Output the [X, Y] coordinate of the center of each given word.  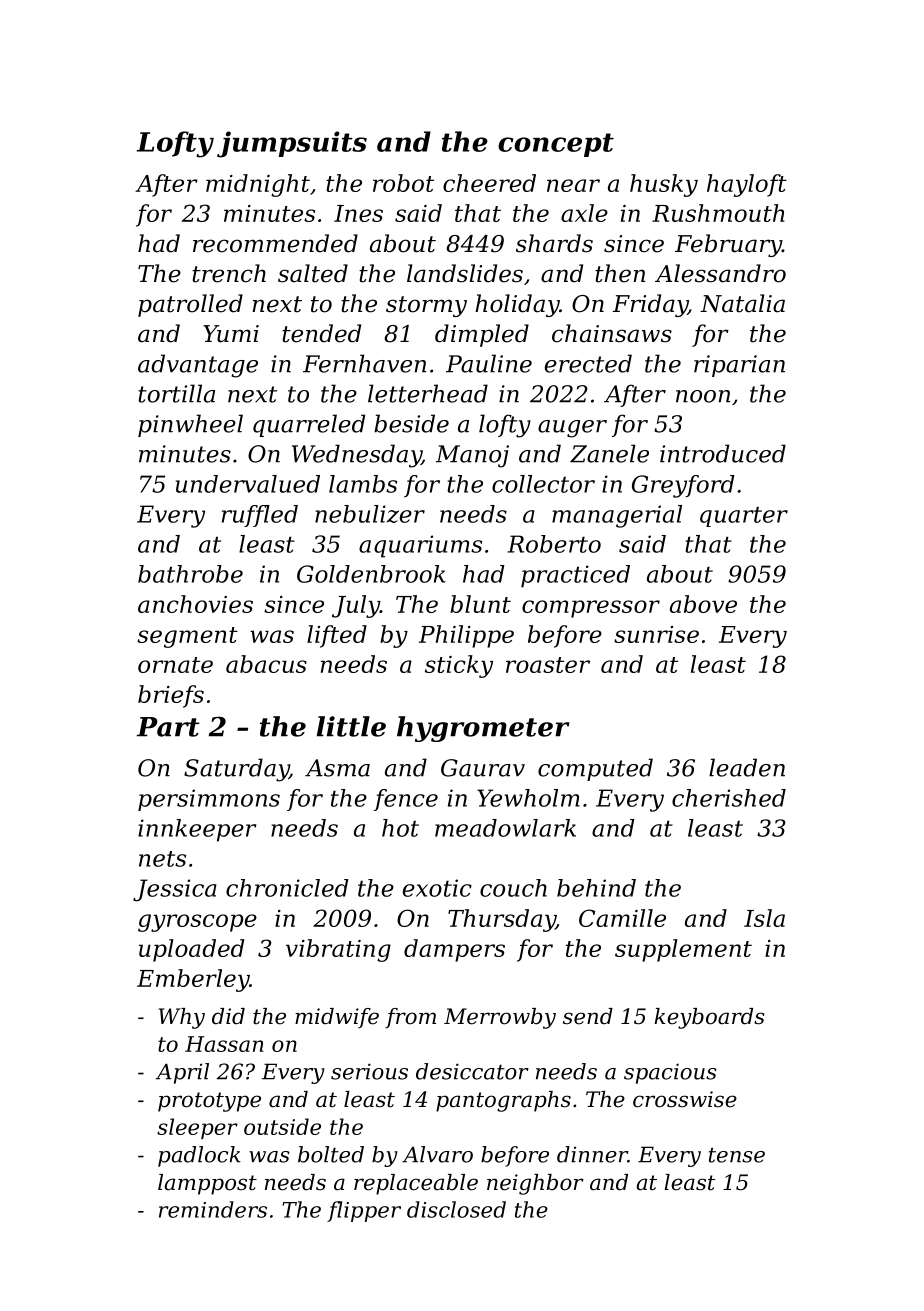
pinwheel [190, 425]
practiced [575, 576]
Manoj [472, 456]
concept [556, 145]
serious [369, 1071]
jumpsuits [292, 144]
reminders [213, 1209]
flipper [364, 1211]
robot [403, 183]
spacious [670, 1073]
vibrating [338, 950]
